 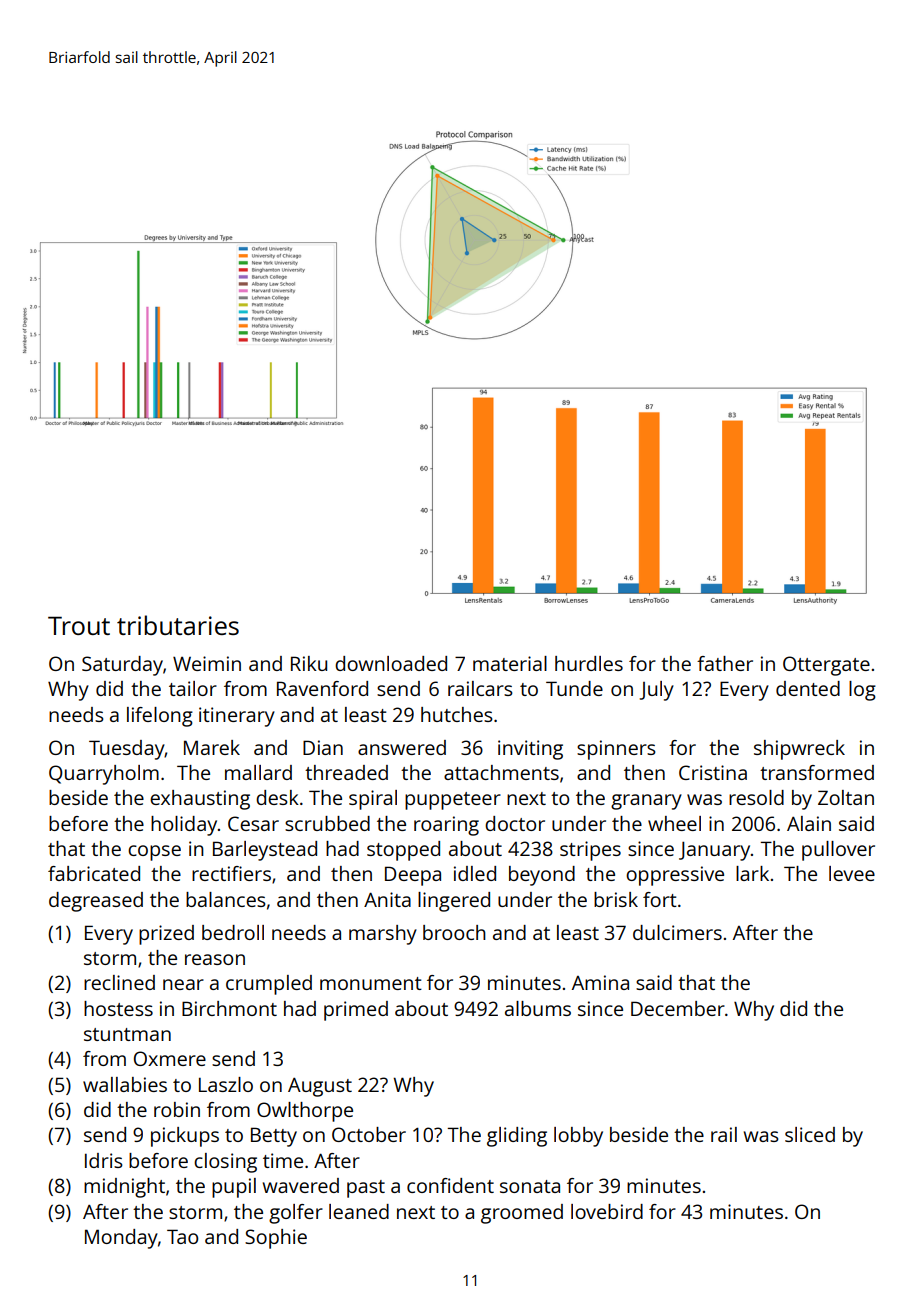 I want to click on holiday, so click(x=184, y=826).
